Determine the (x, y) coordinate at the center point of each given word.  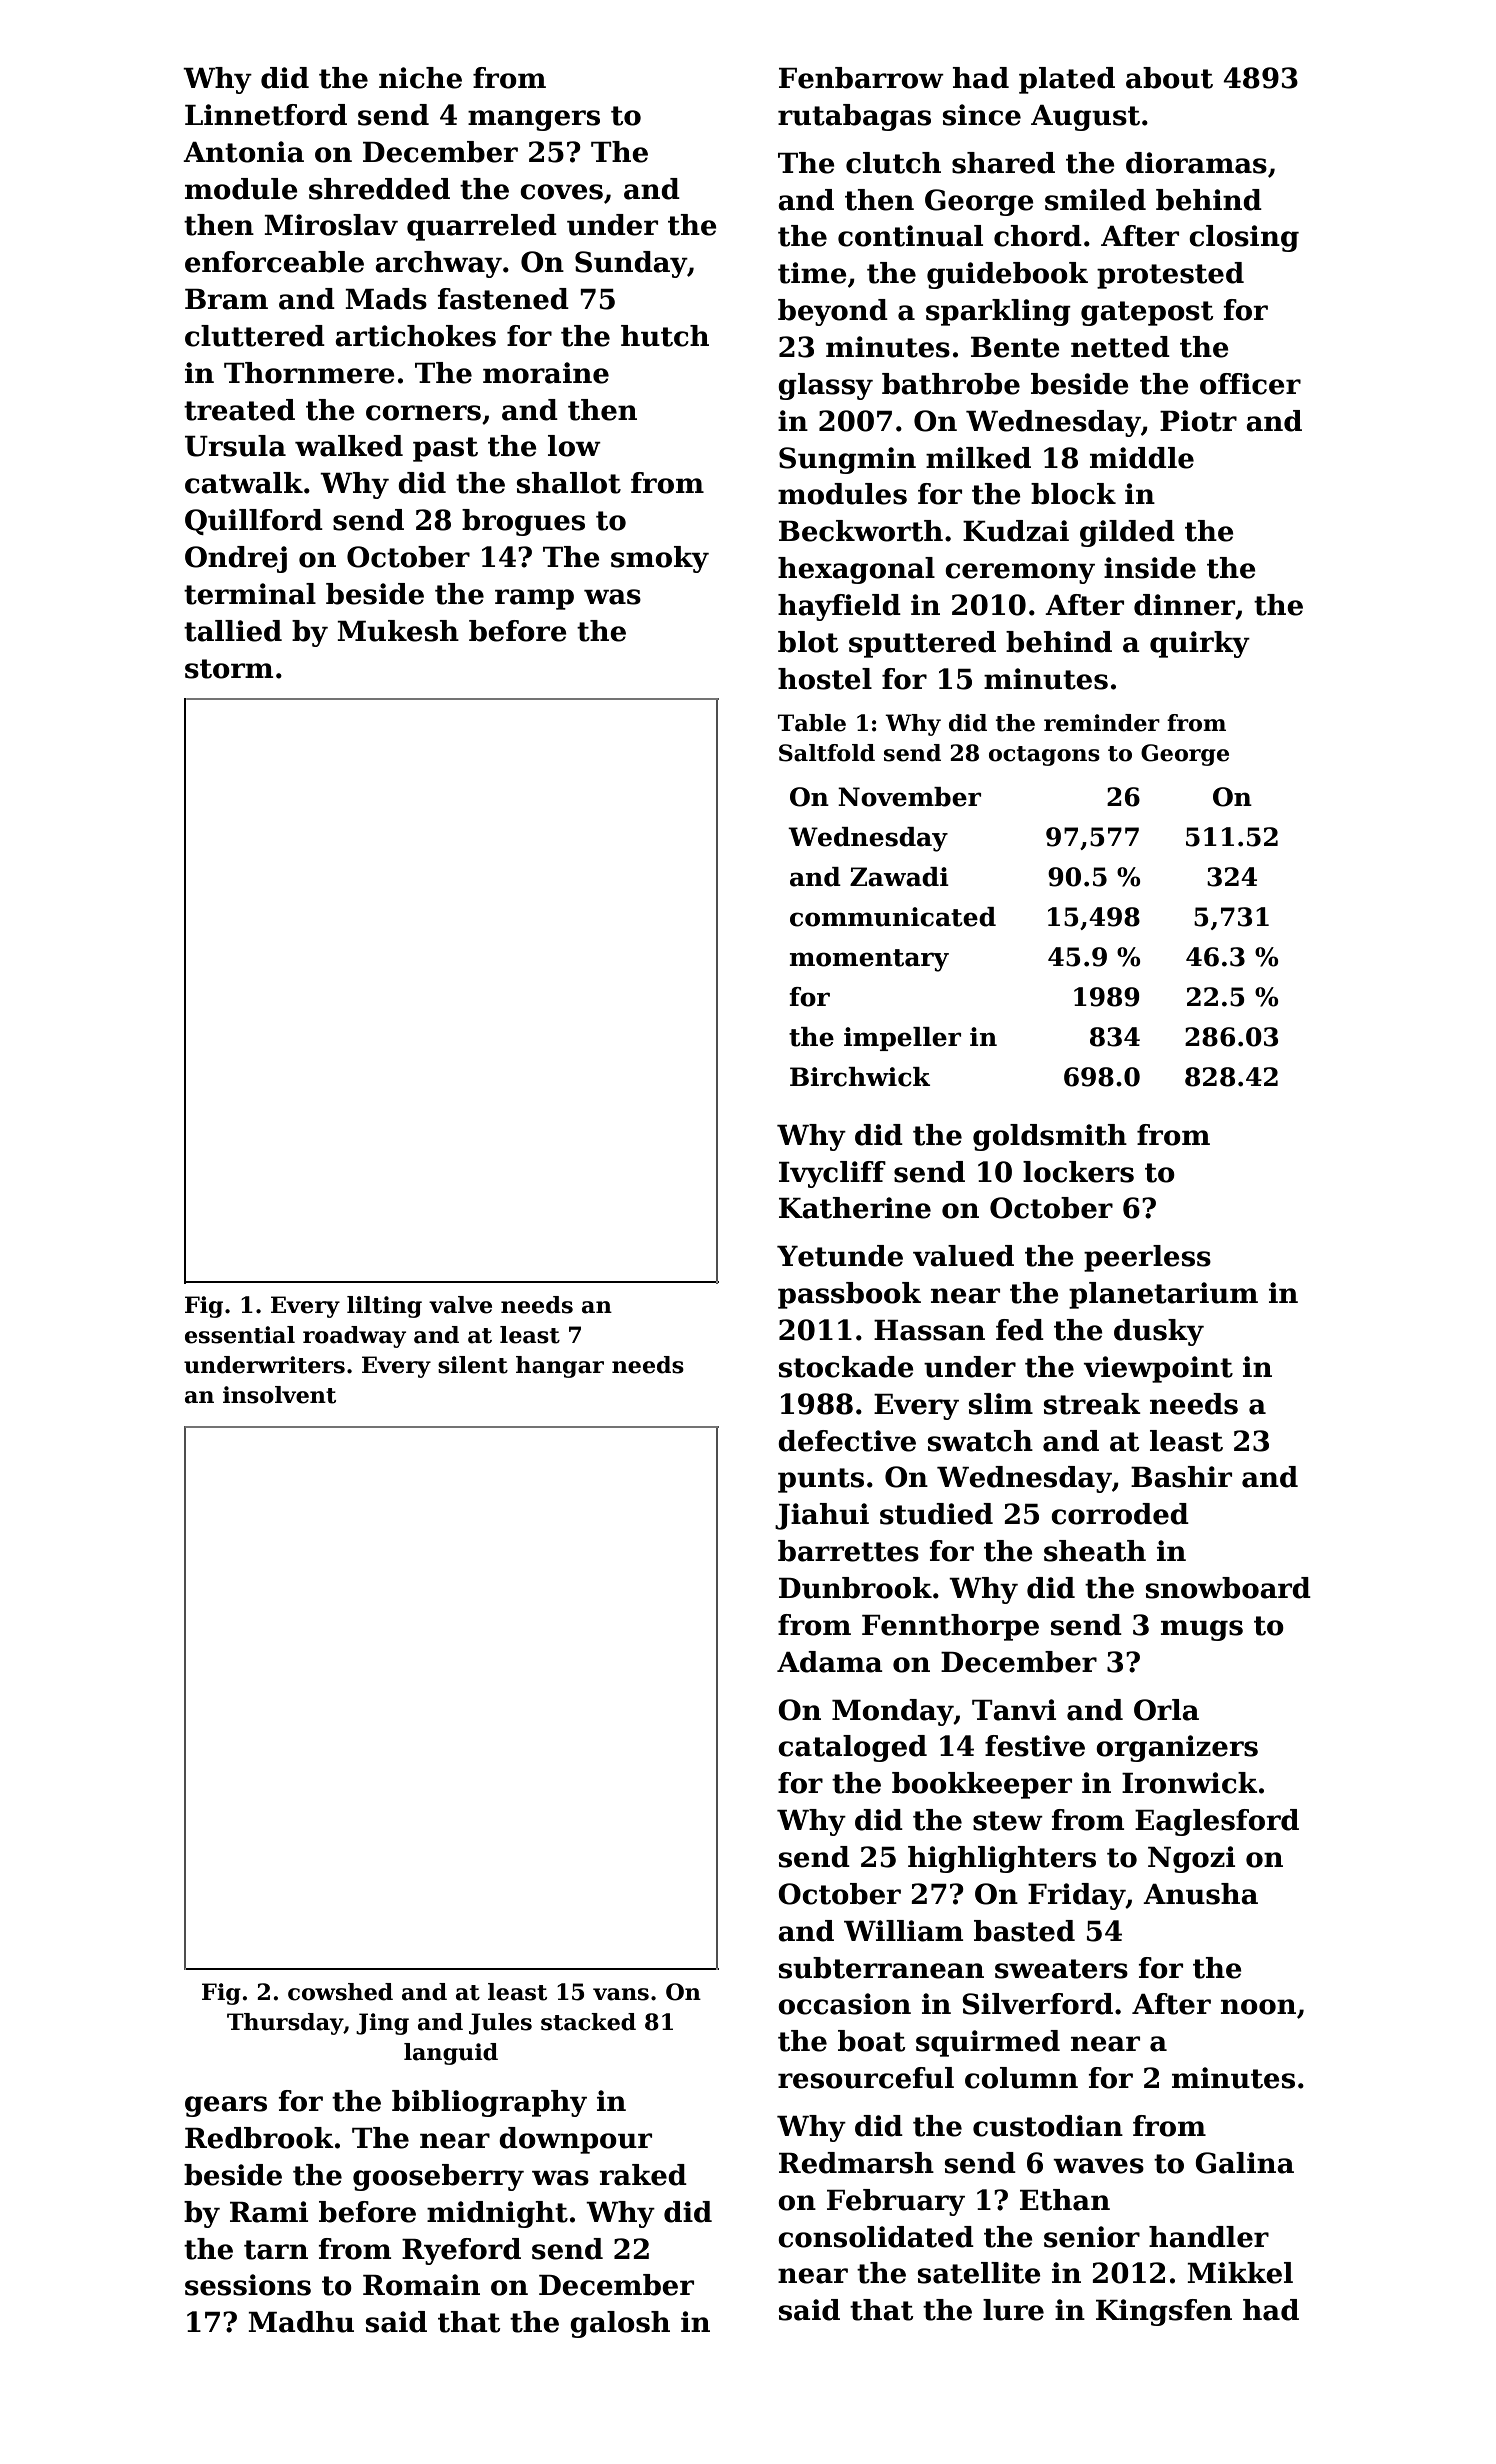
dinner (1184, 605)
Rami (269, 2212)
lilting (384, 1307)
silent (473, 1365)
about (1169, 78)
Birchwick (860, 1077)
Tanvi (1014, 1710)
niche (420, 78)
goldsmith (1050, 1137)
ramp (534, 599)
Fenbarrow (861, 78)
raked (643, 2175)
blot (808, 642)
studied (936, 1514)
